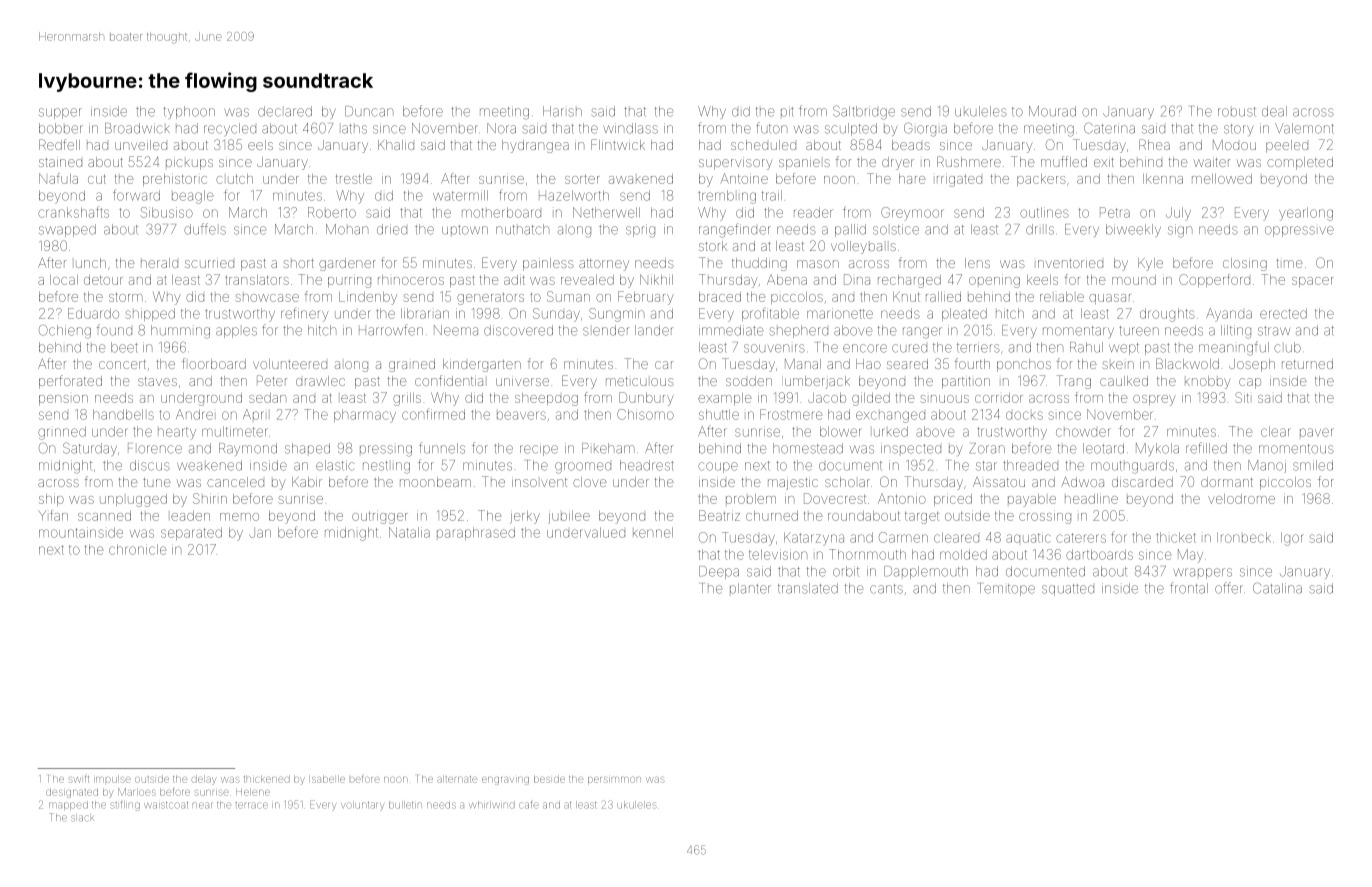 This image has width=1372, height=887. I want to click on beagle, so click(192, 197).
